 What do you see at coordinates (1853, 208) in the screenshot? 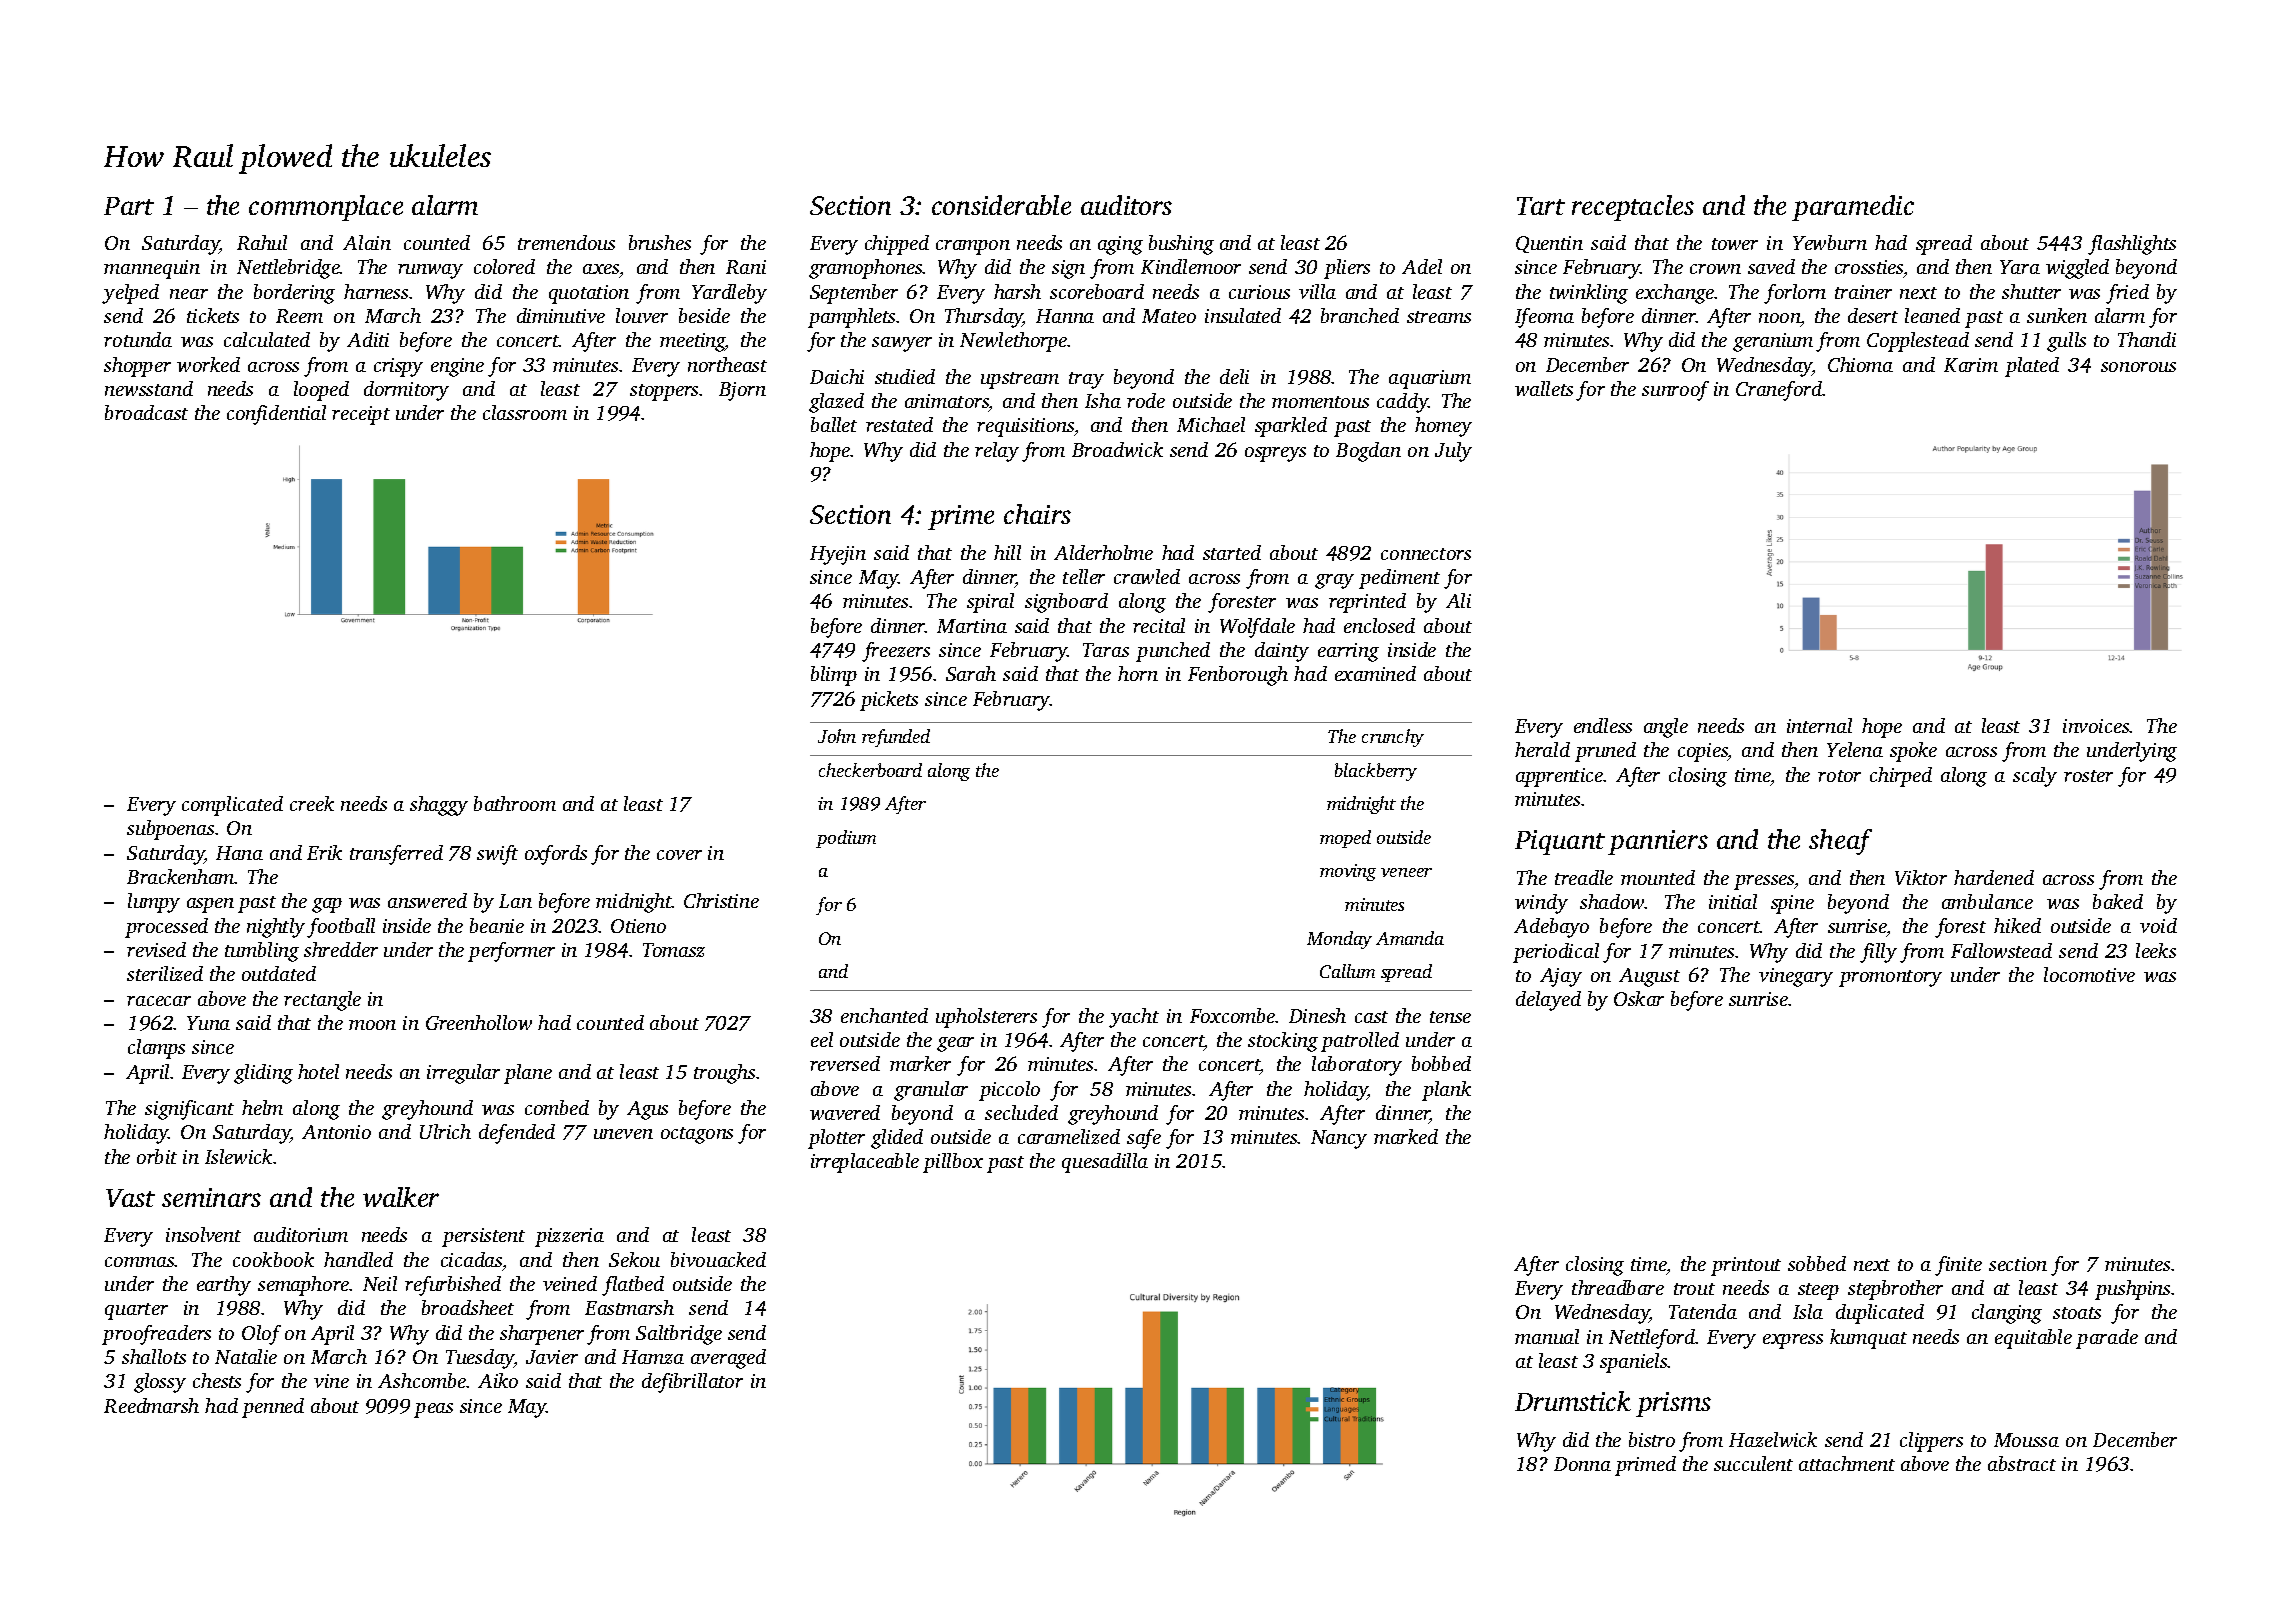
I see `paramedic` at bounding box center [1853, 208].
